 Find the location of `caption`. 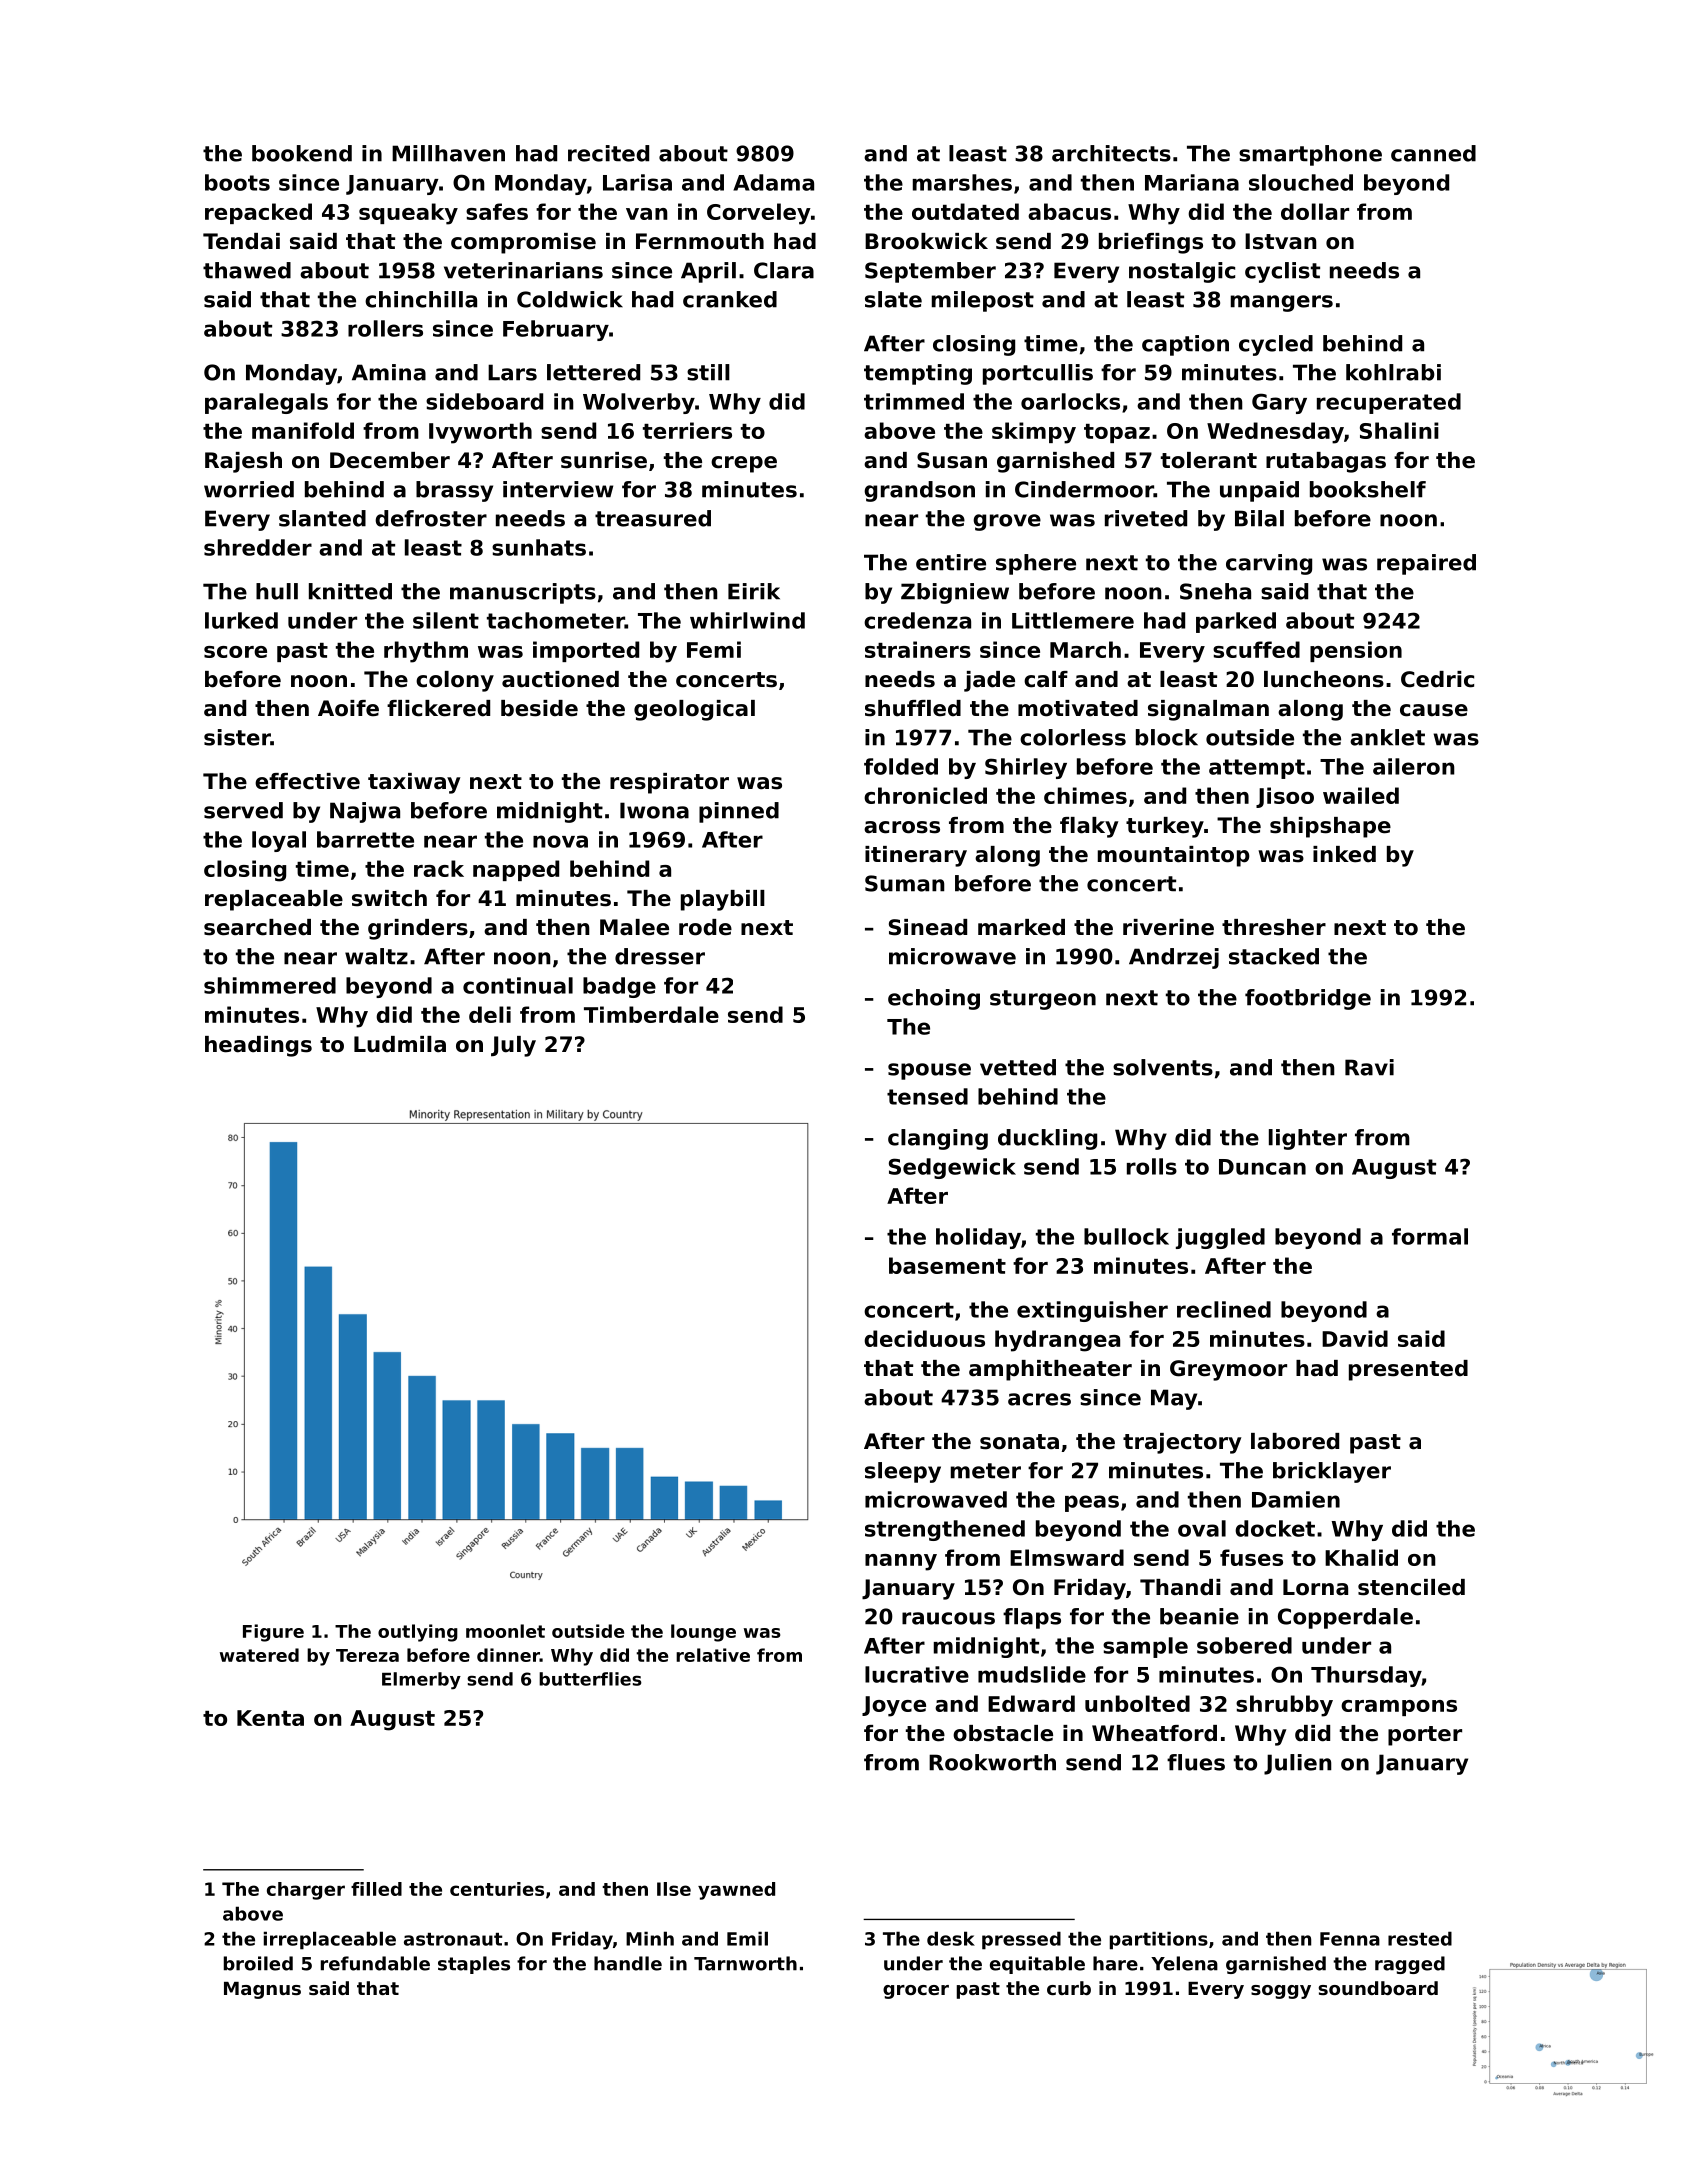

caption is located at coordinates (1185, 345).
